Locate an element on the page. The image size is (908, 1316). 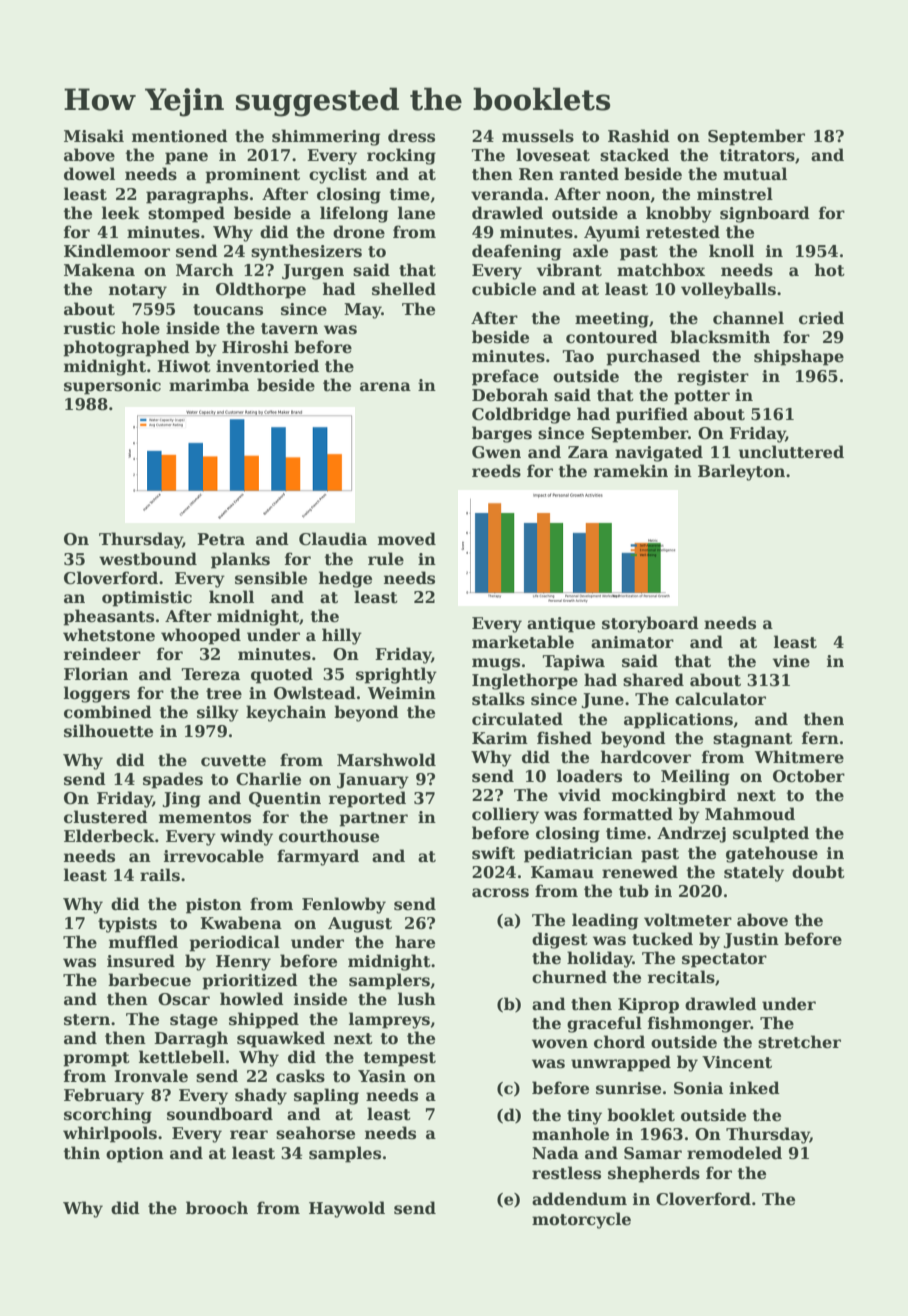
brooch is located at coordinates (217, 1208).
